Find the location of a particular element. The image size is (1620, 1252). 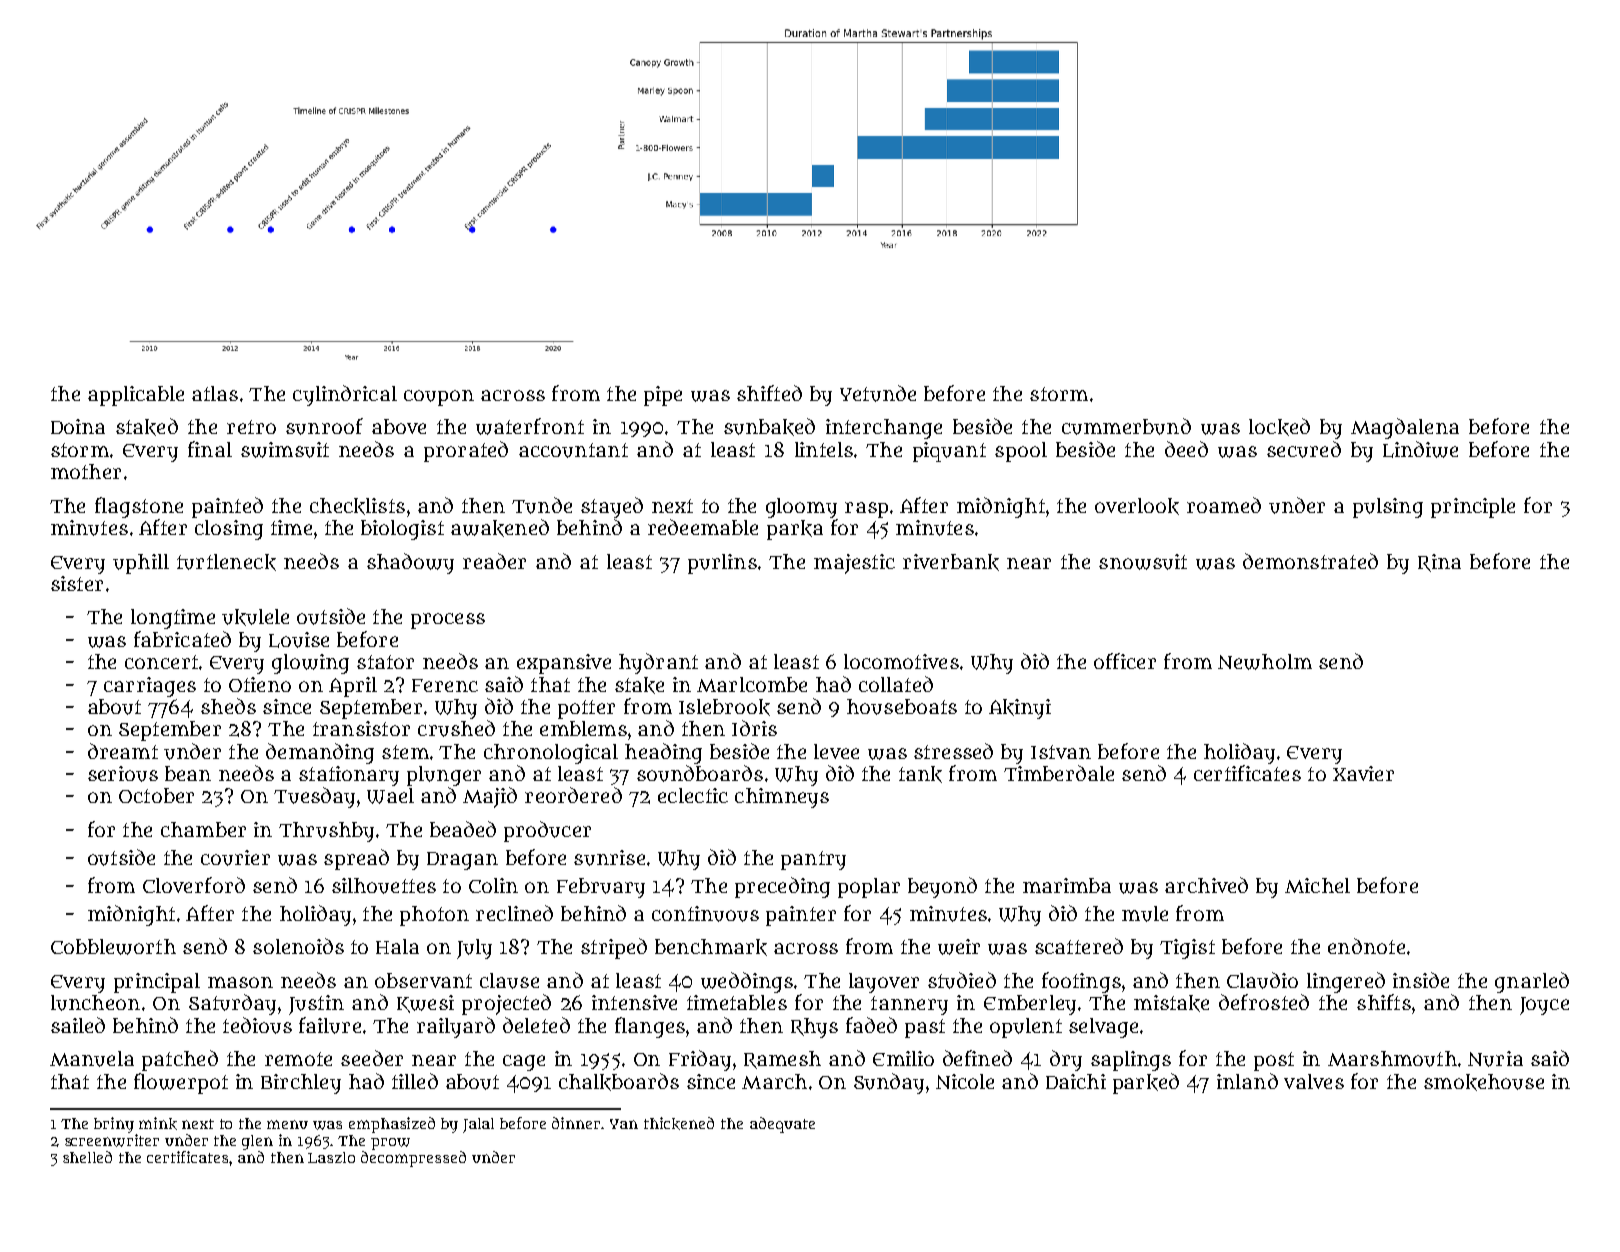

Istvan is located at coordinates (1061, 752).
